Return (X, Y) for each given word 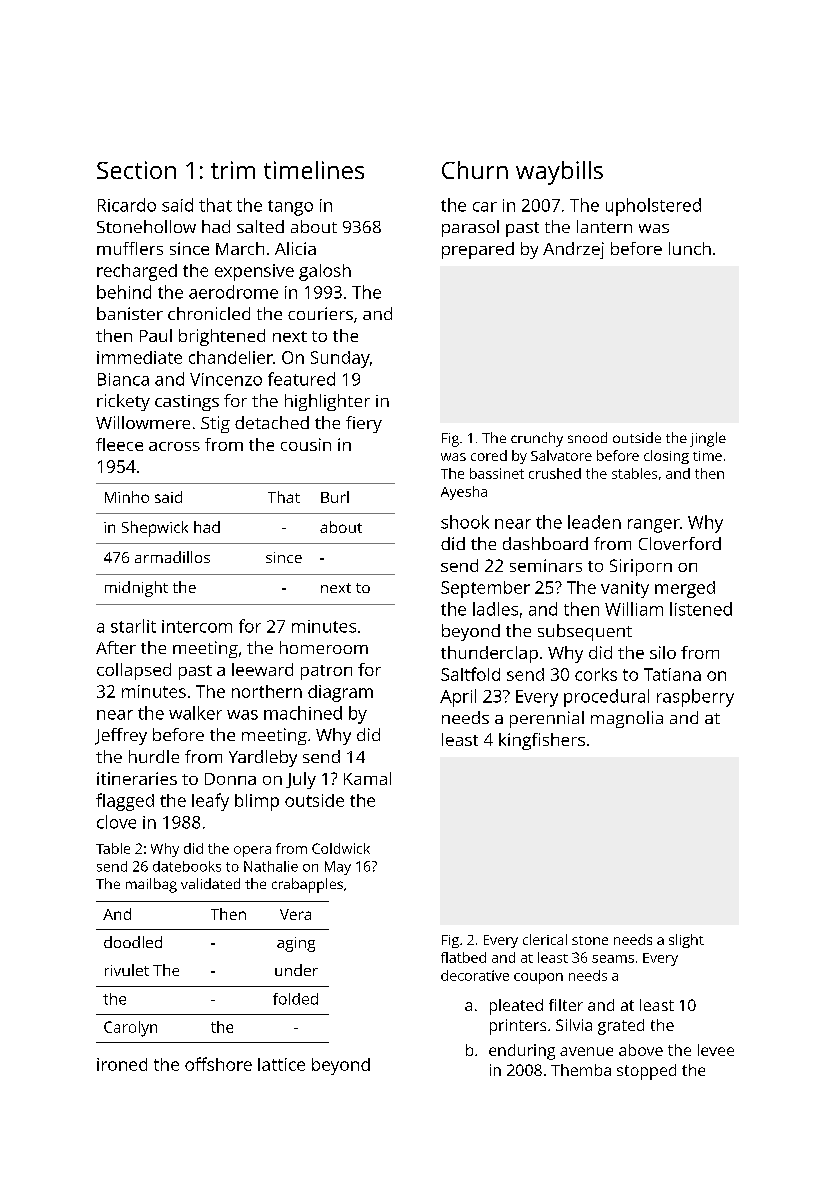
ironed (122, 1064)
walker (195, 713)
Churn (475, 170)
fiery (364, 424)
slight (686, 941)
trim (233, 170)
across (174, 446)
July (301, 780)
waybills (559, 173)
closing (666, 457)
